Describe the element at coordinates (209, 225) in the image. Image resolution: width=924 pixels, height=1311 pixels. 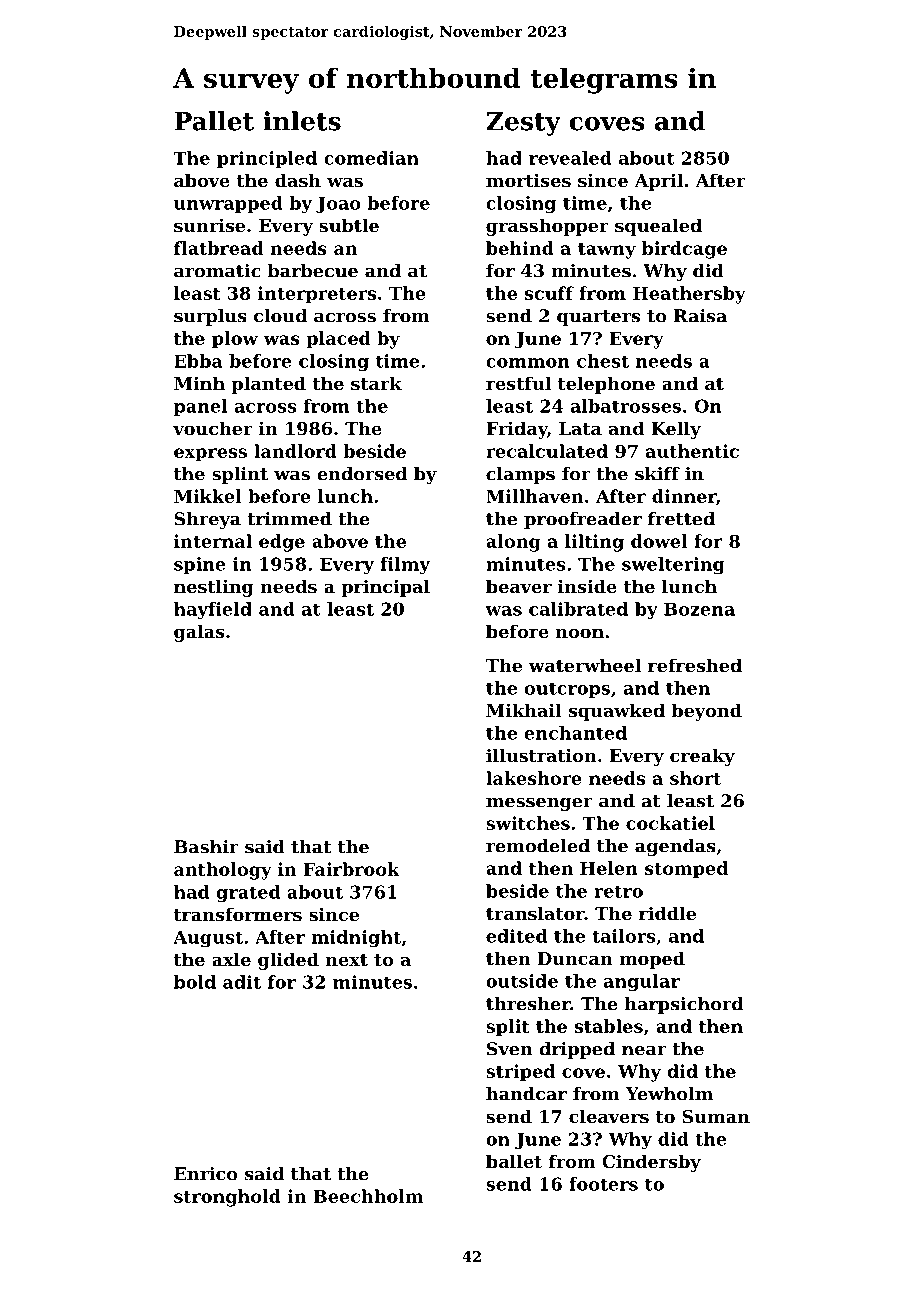
I see `sunrise` at that location.
